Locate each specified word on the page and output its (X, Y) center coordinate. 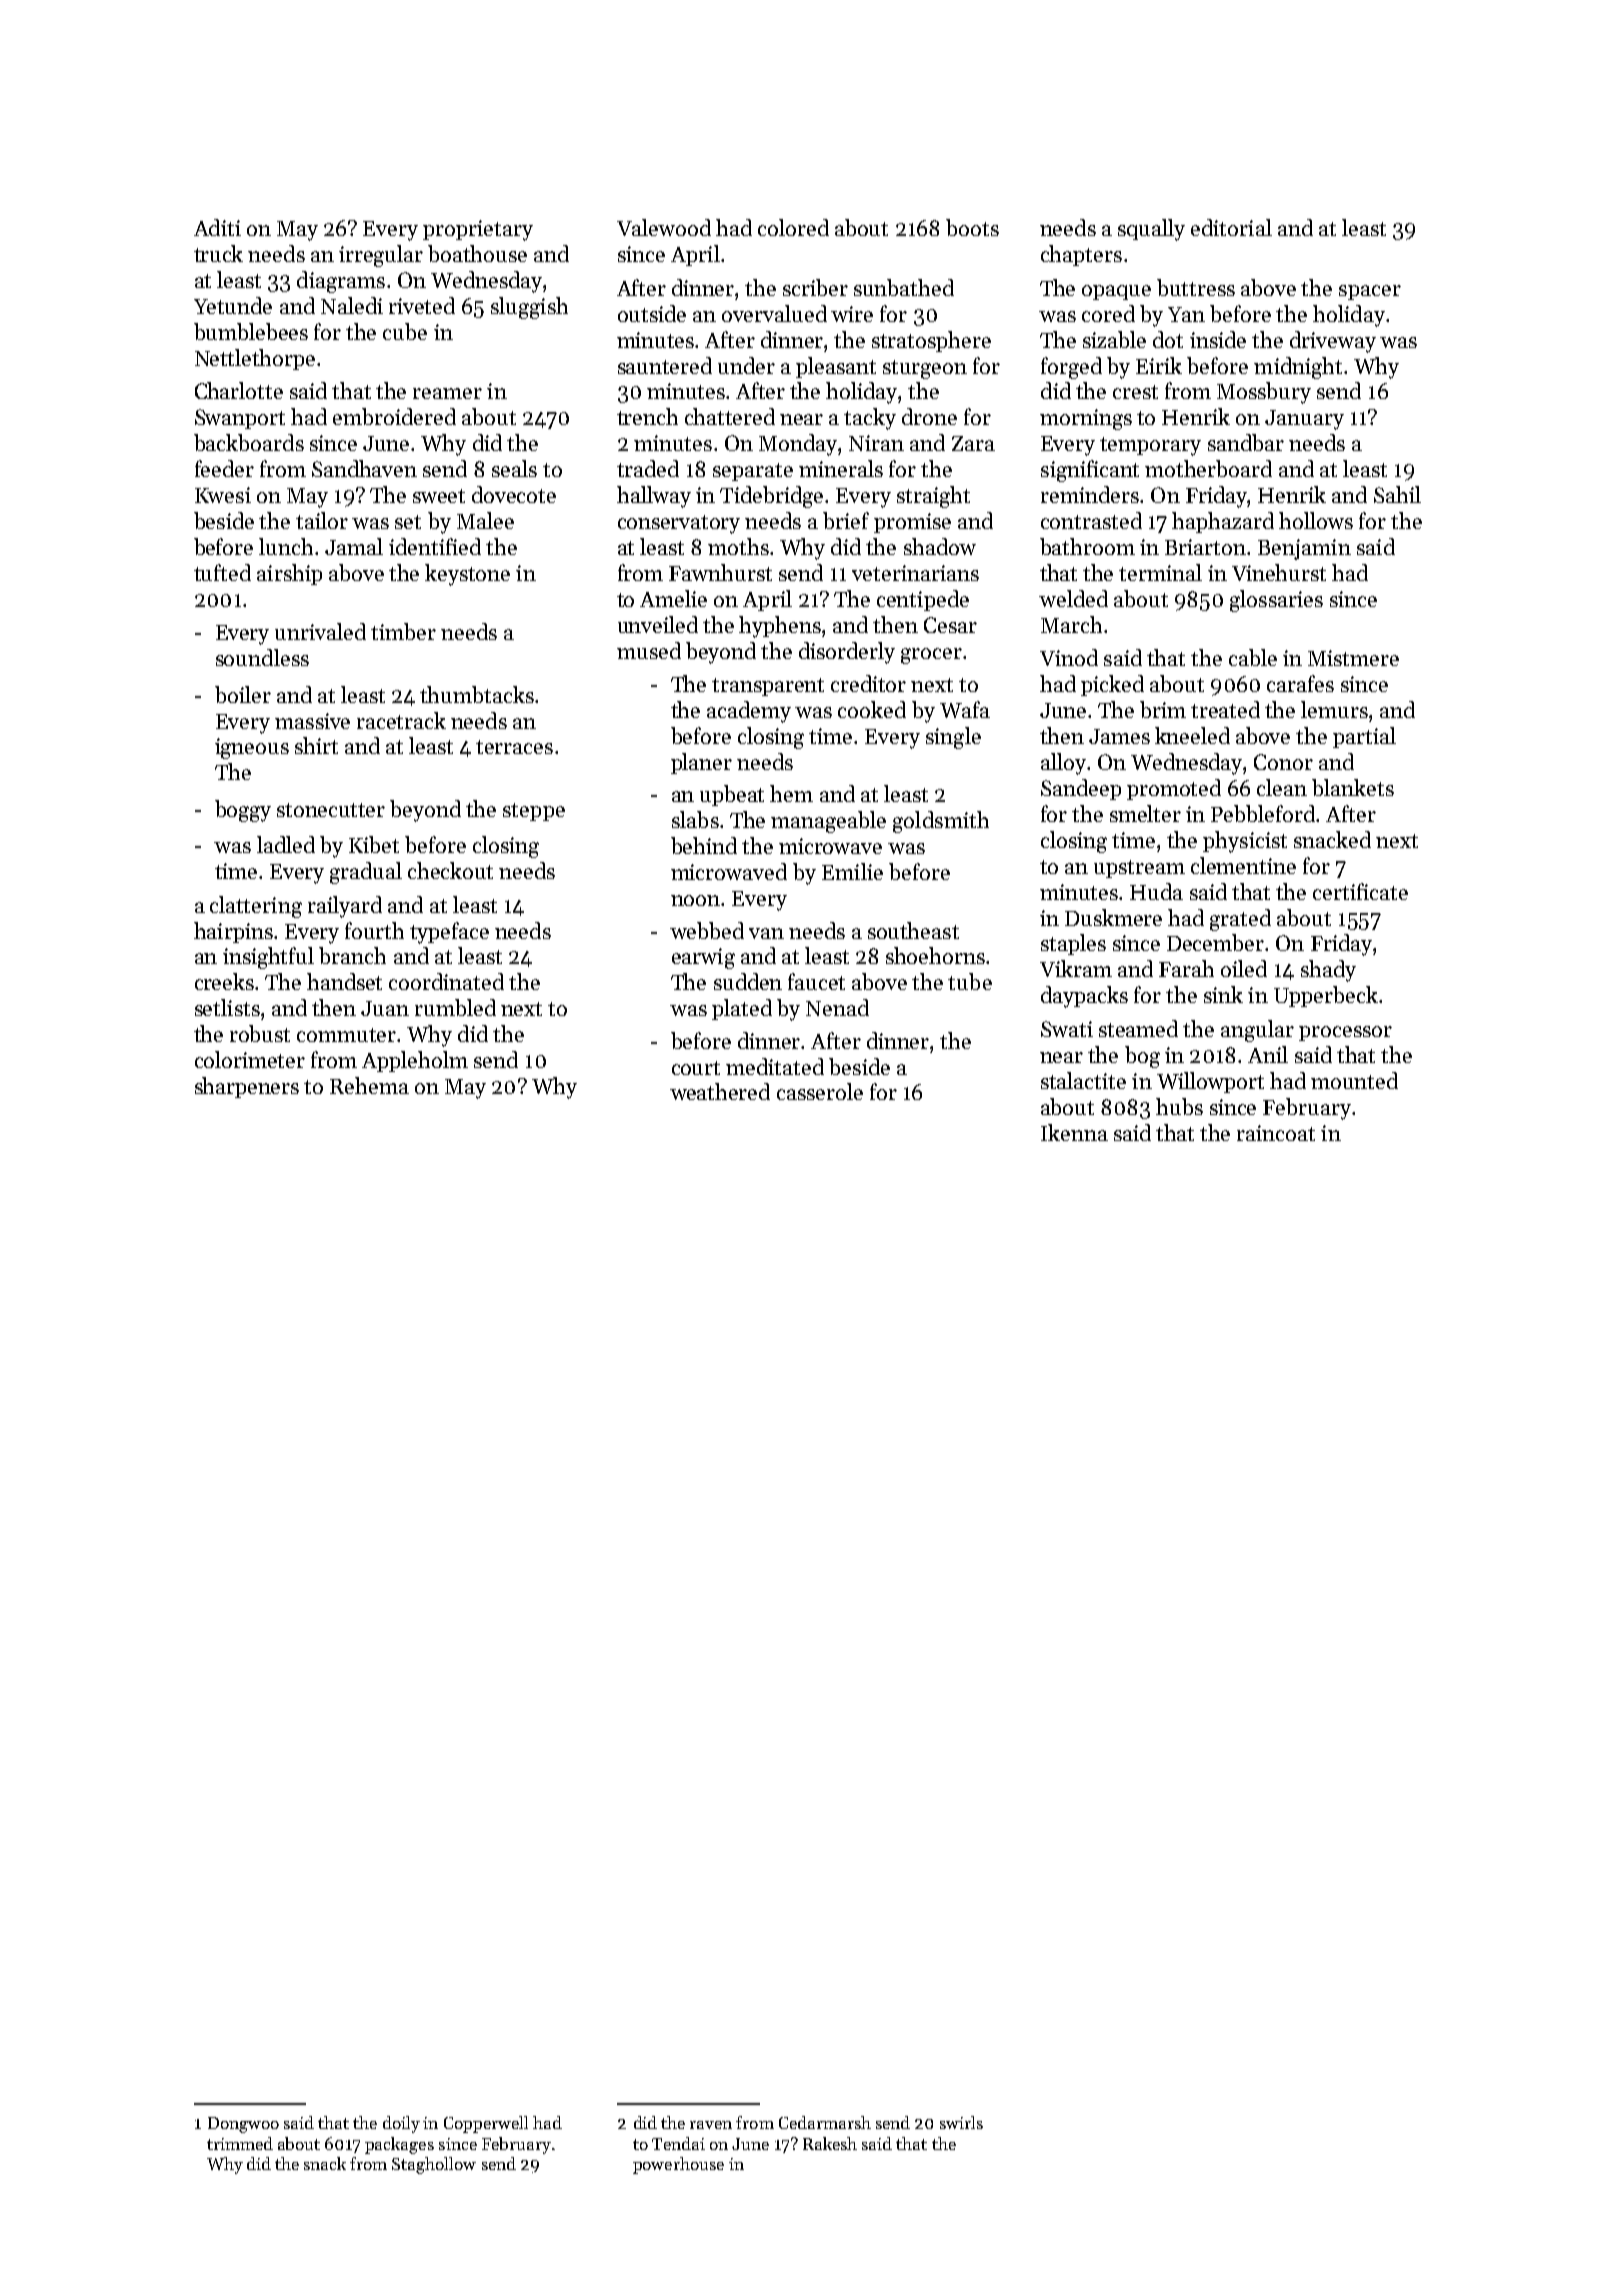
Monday (798, 445)
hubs (1179, 1106)
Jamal (354, 546)
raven (711, 2125)
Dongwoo (243, 2125)
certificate (1360, 891)
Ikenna (1074, 1132)
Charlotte (239, 390)
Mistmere (1353, 658)
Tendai (678, 2143)
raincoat (1276, 1133)
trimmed (240, 2143)
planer (701, 763)
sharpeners (247, 1087)
